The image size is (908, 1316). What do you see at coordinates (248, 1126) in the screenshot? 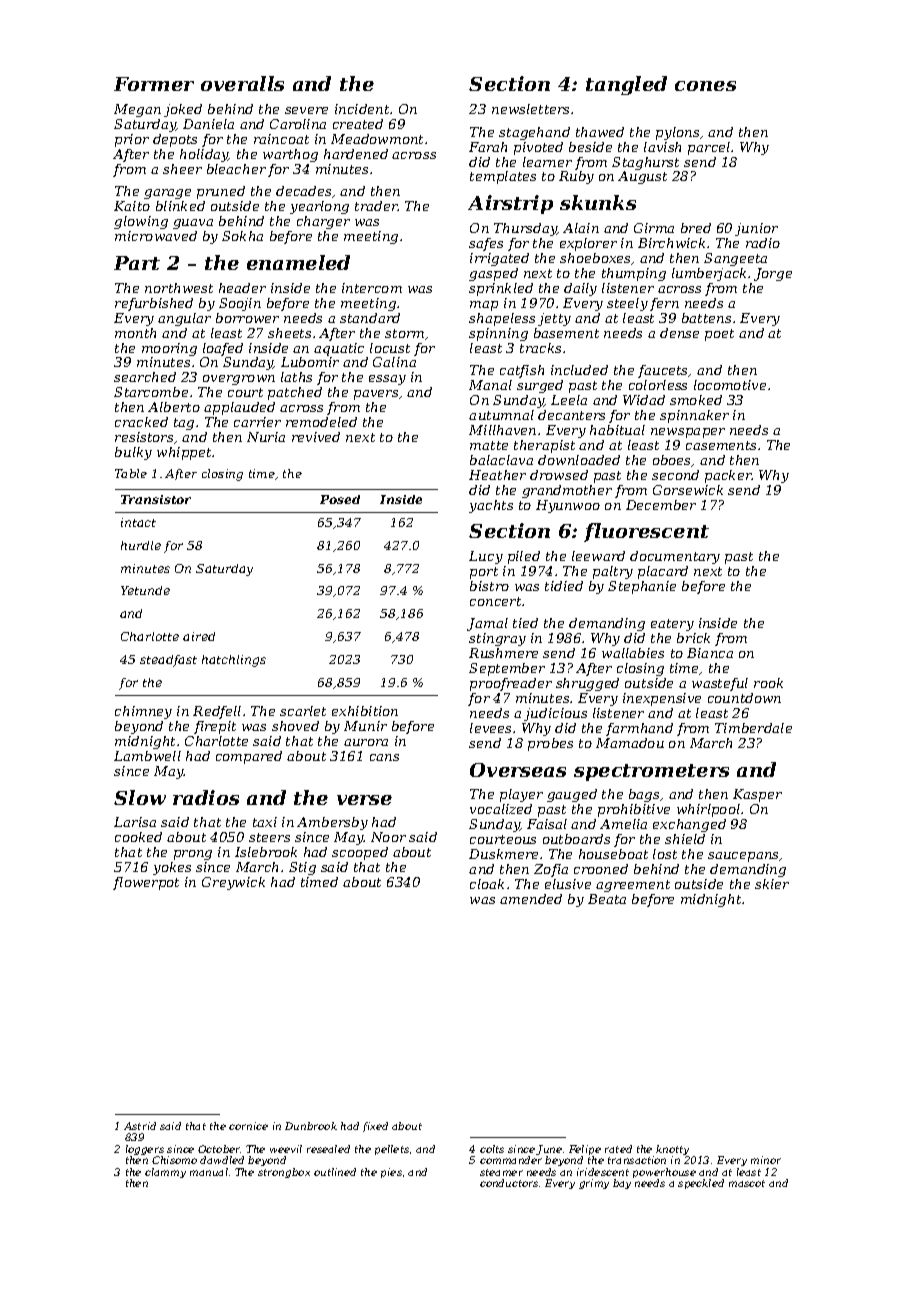
I see `cornice` at bounding box center [248, 1126].
